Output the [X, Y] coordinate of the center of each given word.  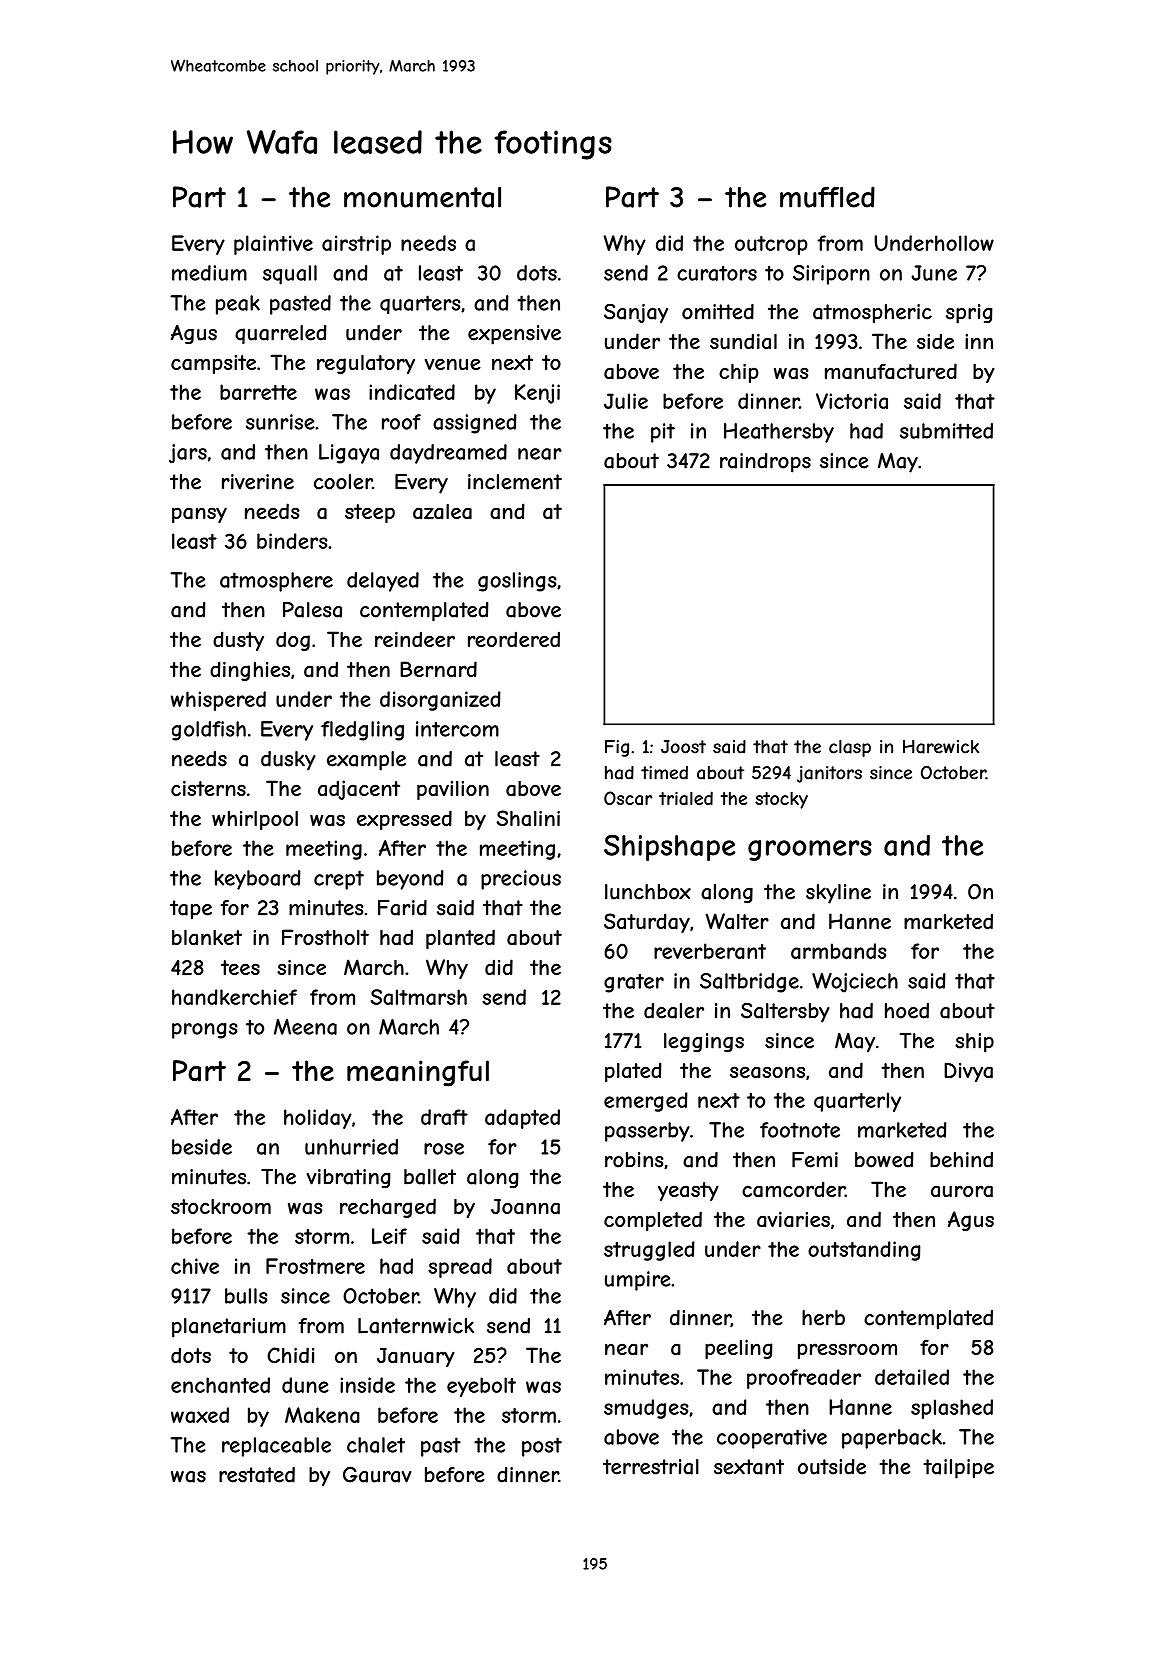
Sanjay [636, 314]
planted [460, 939]
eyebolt [481, 1387]
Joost [683, 747]
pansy [199, 515]
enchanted [220, 1385]
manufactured [891, 371]
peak [238, 305]
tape [191, 910]
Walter [737, 921]
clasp [850, 748]
